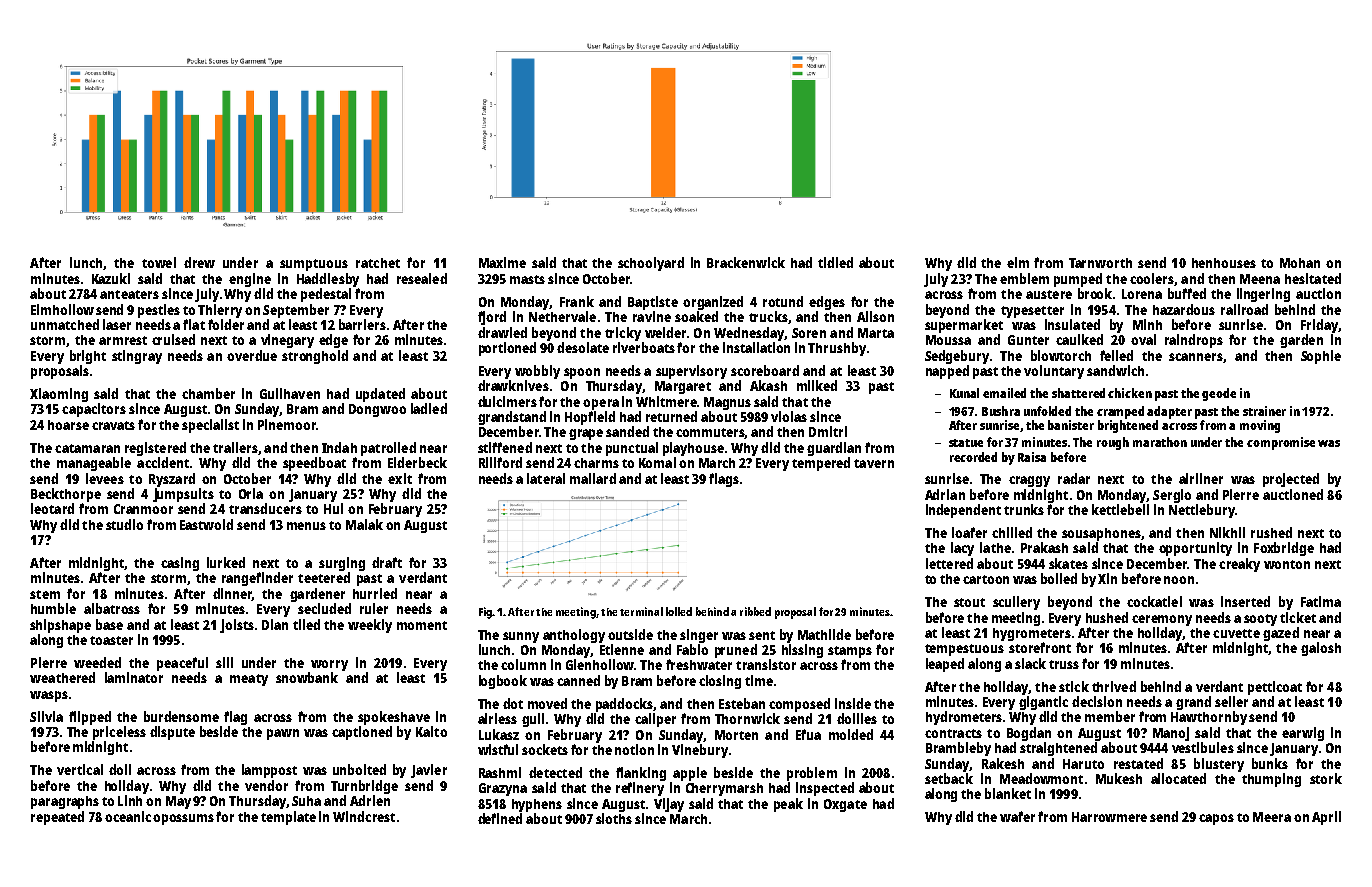  What do you see at coordinates (137, 357) in the page?
I see `stingray` at bounding box center [137, 357].
